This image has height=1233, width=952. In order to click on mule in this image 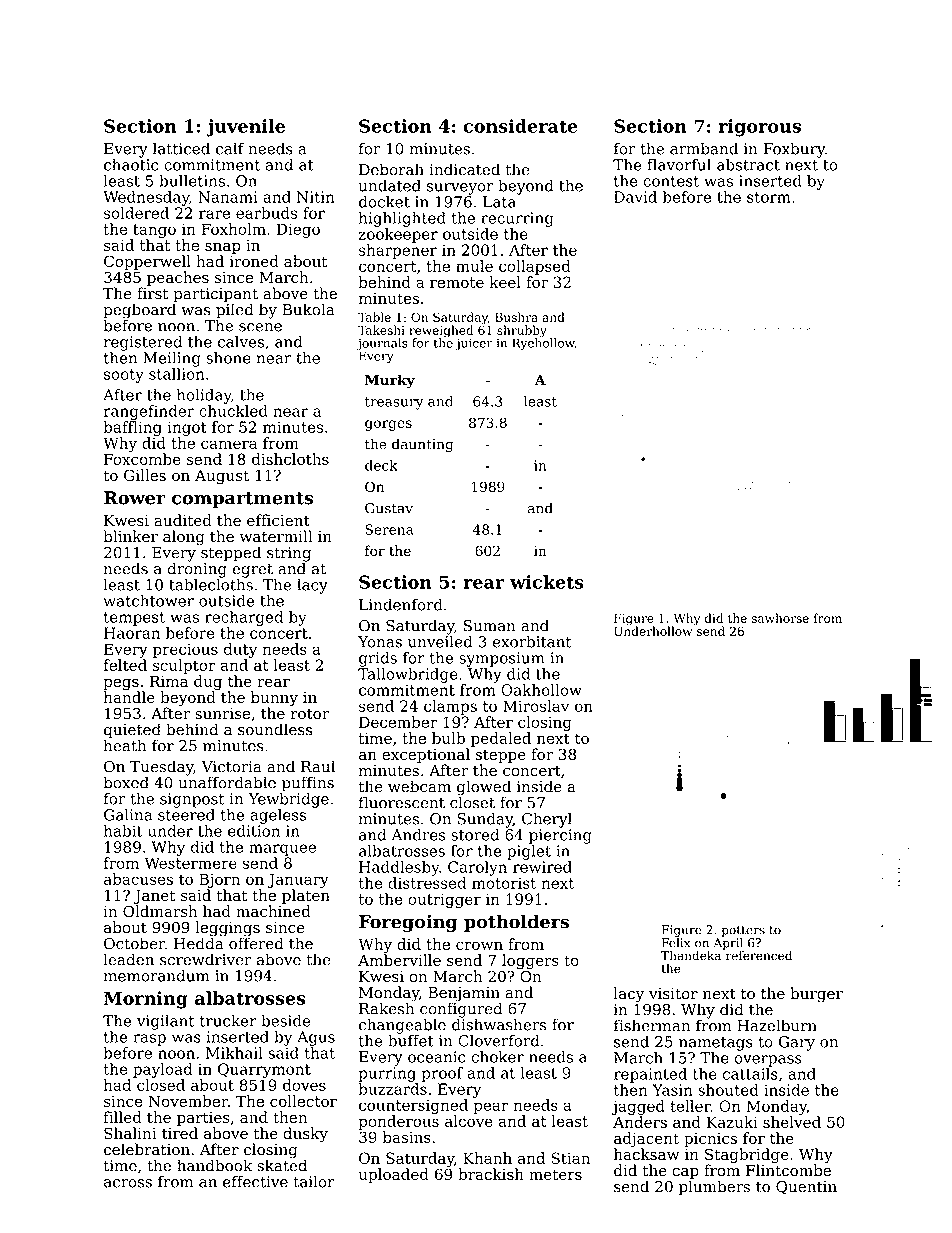, I will do `click(474, 266)`.
